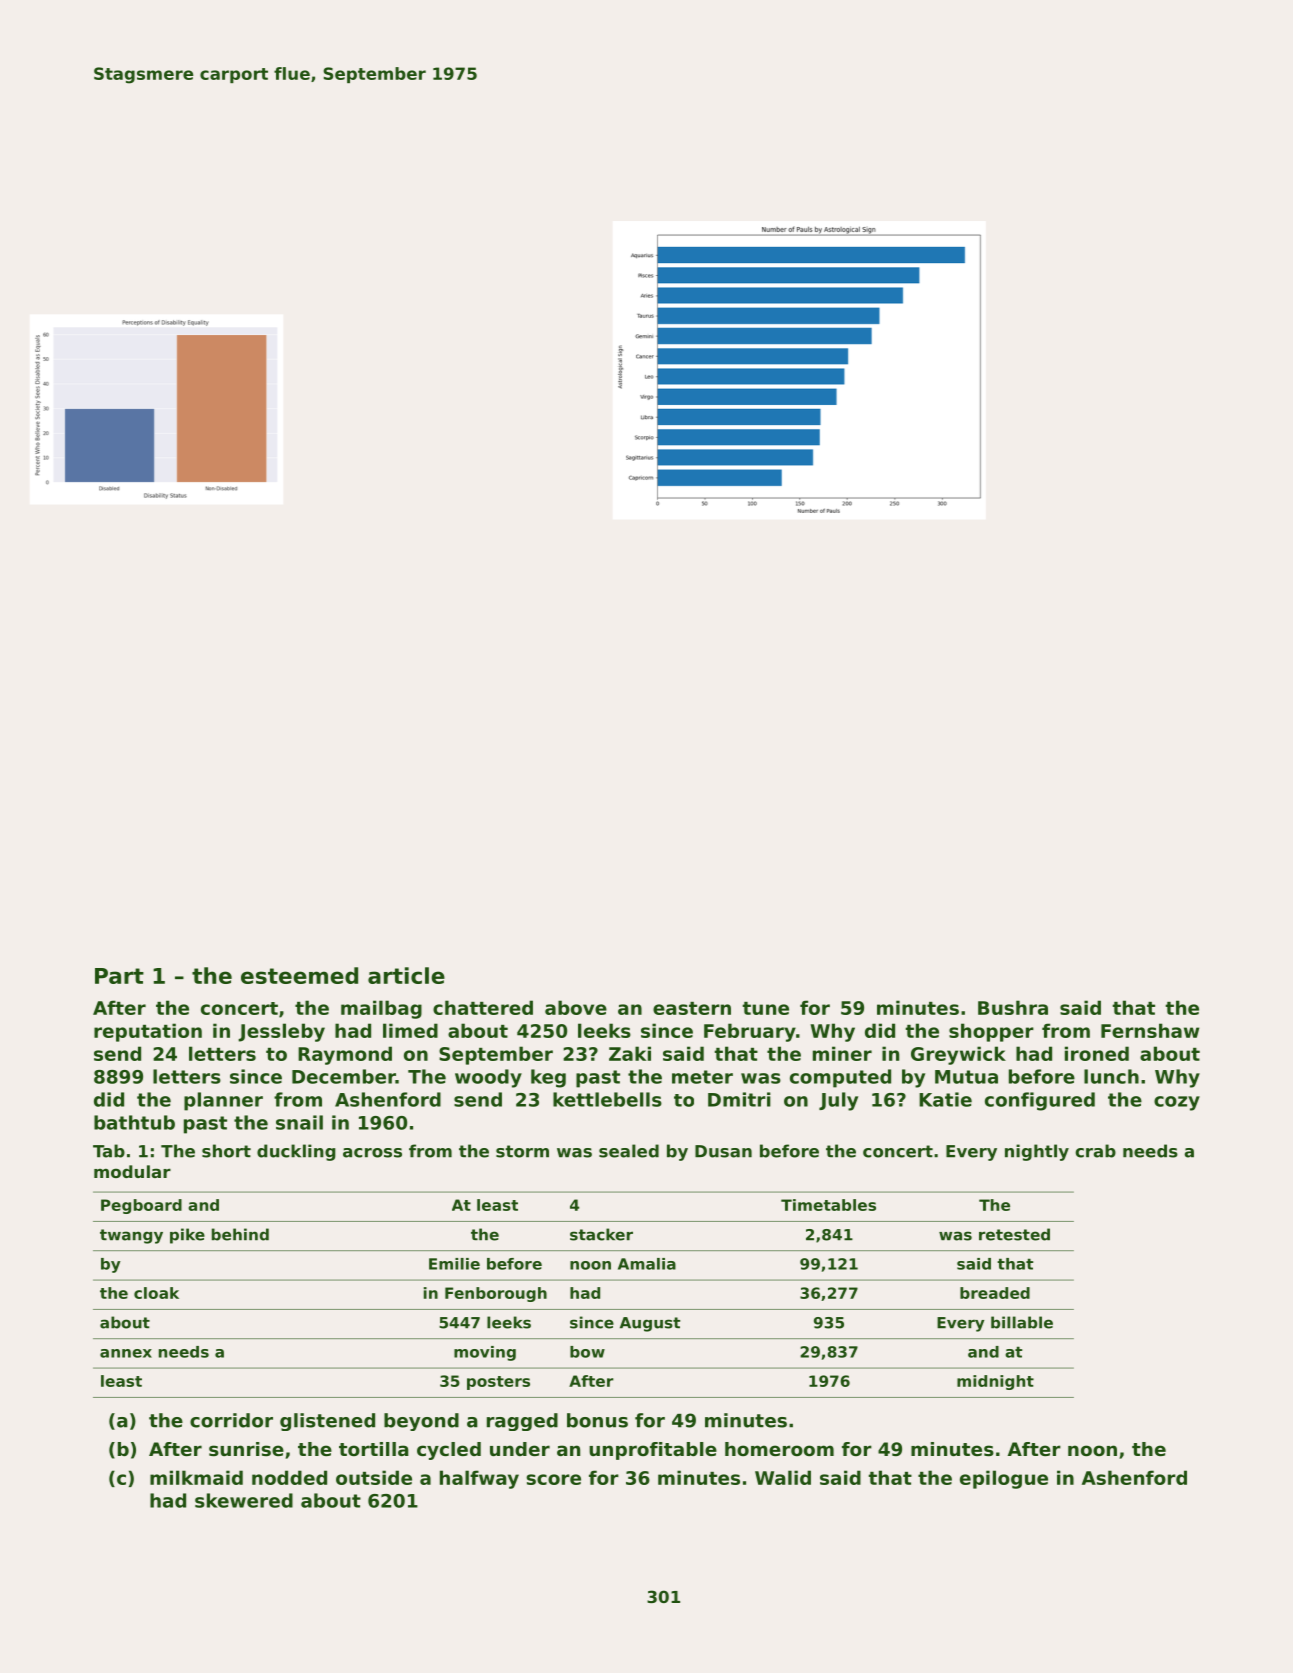 This page has width=1293, height=1673. I want to click on Fernshaw, so click(1150, 1030).
